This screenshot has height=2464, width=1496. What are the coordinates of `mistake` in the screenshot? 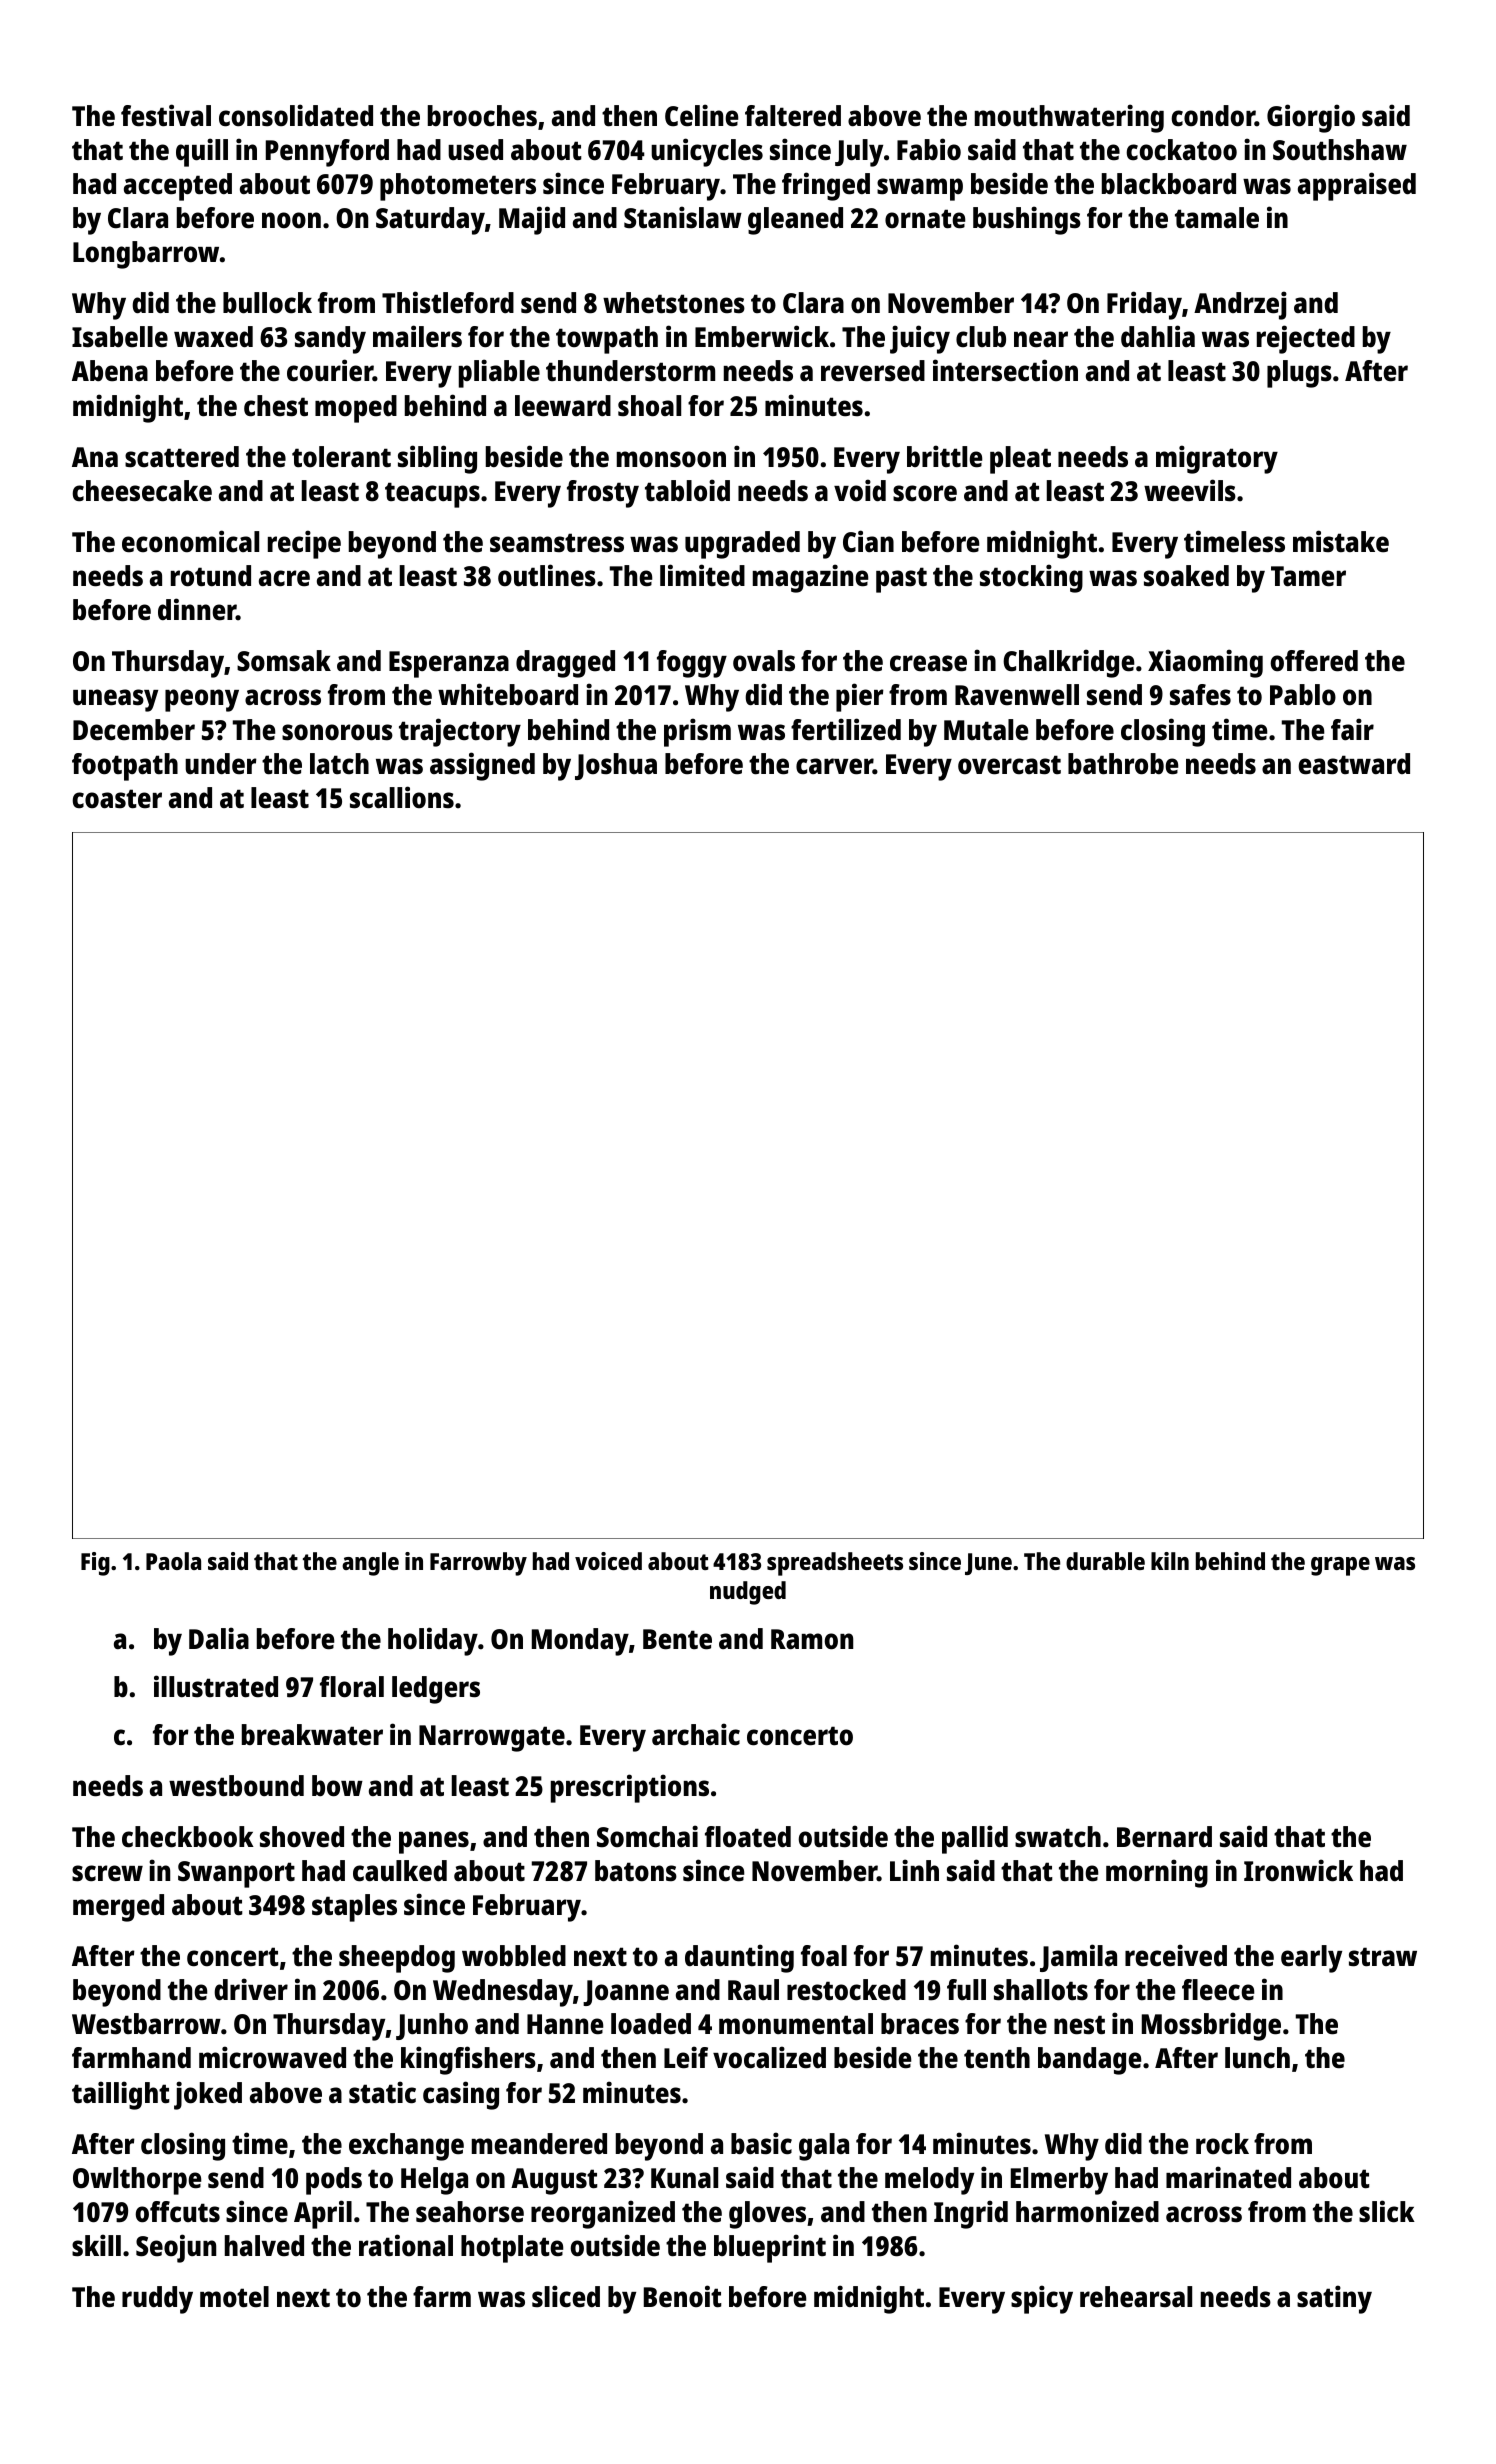 It's located at (1341, 541).
